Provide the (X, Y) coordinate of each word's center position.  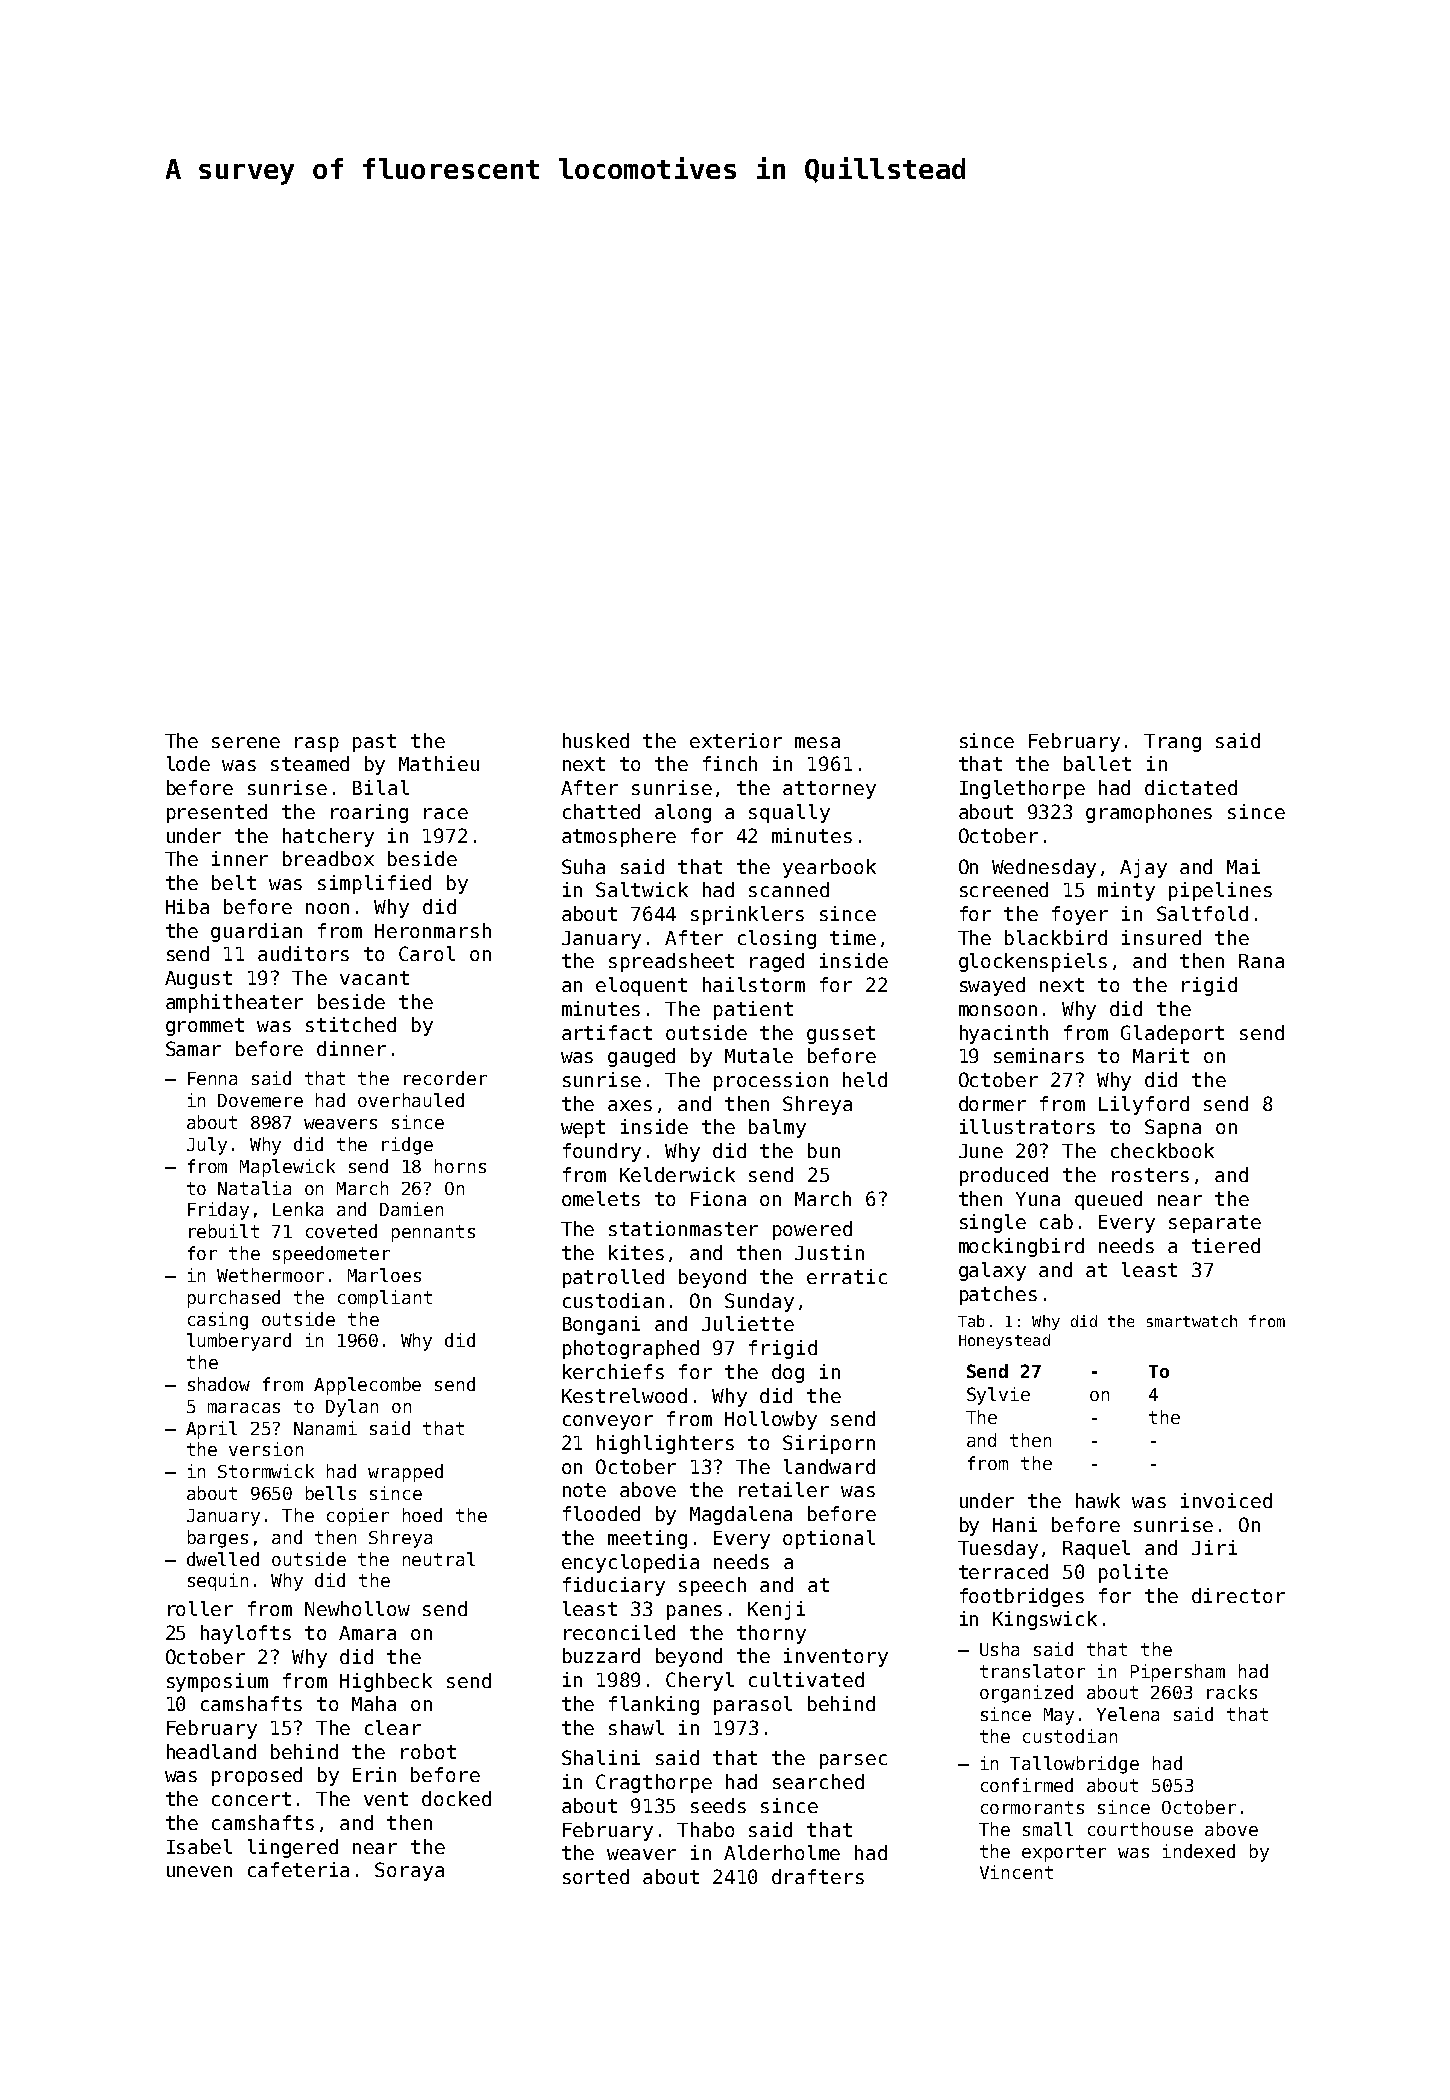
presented (217, 813)
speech (712, 1586)
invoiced (1226, 1500)
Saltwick (642, 889)
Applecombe (367, 1386)
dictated (1191, 787)
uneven (199, 1871)
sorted (596, 1876)
